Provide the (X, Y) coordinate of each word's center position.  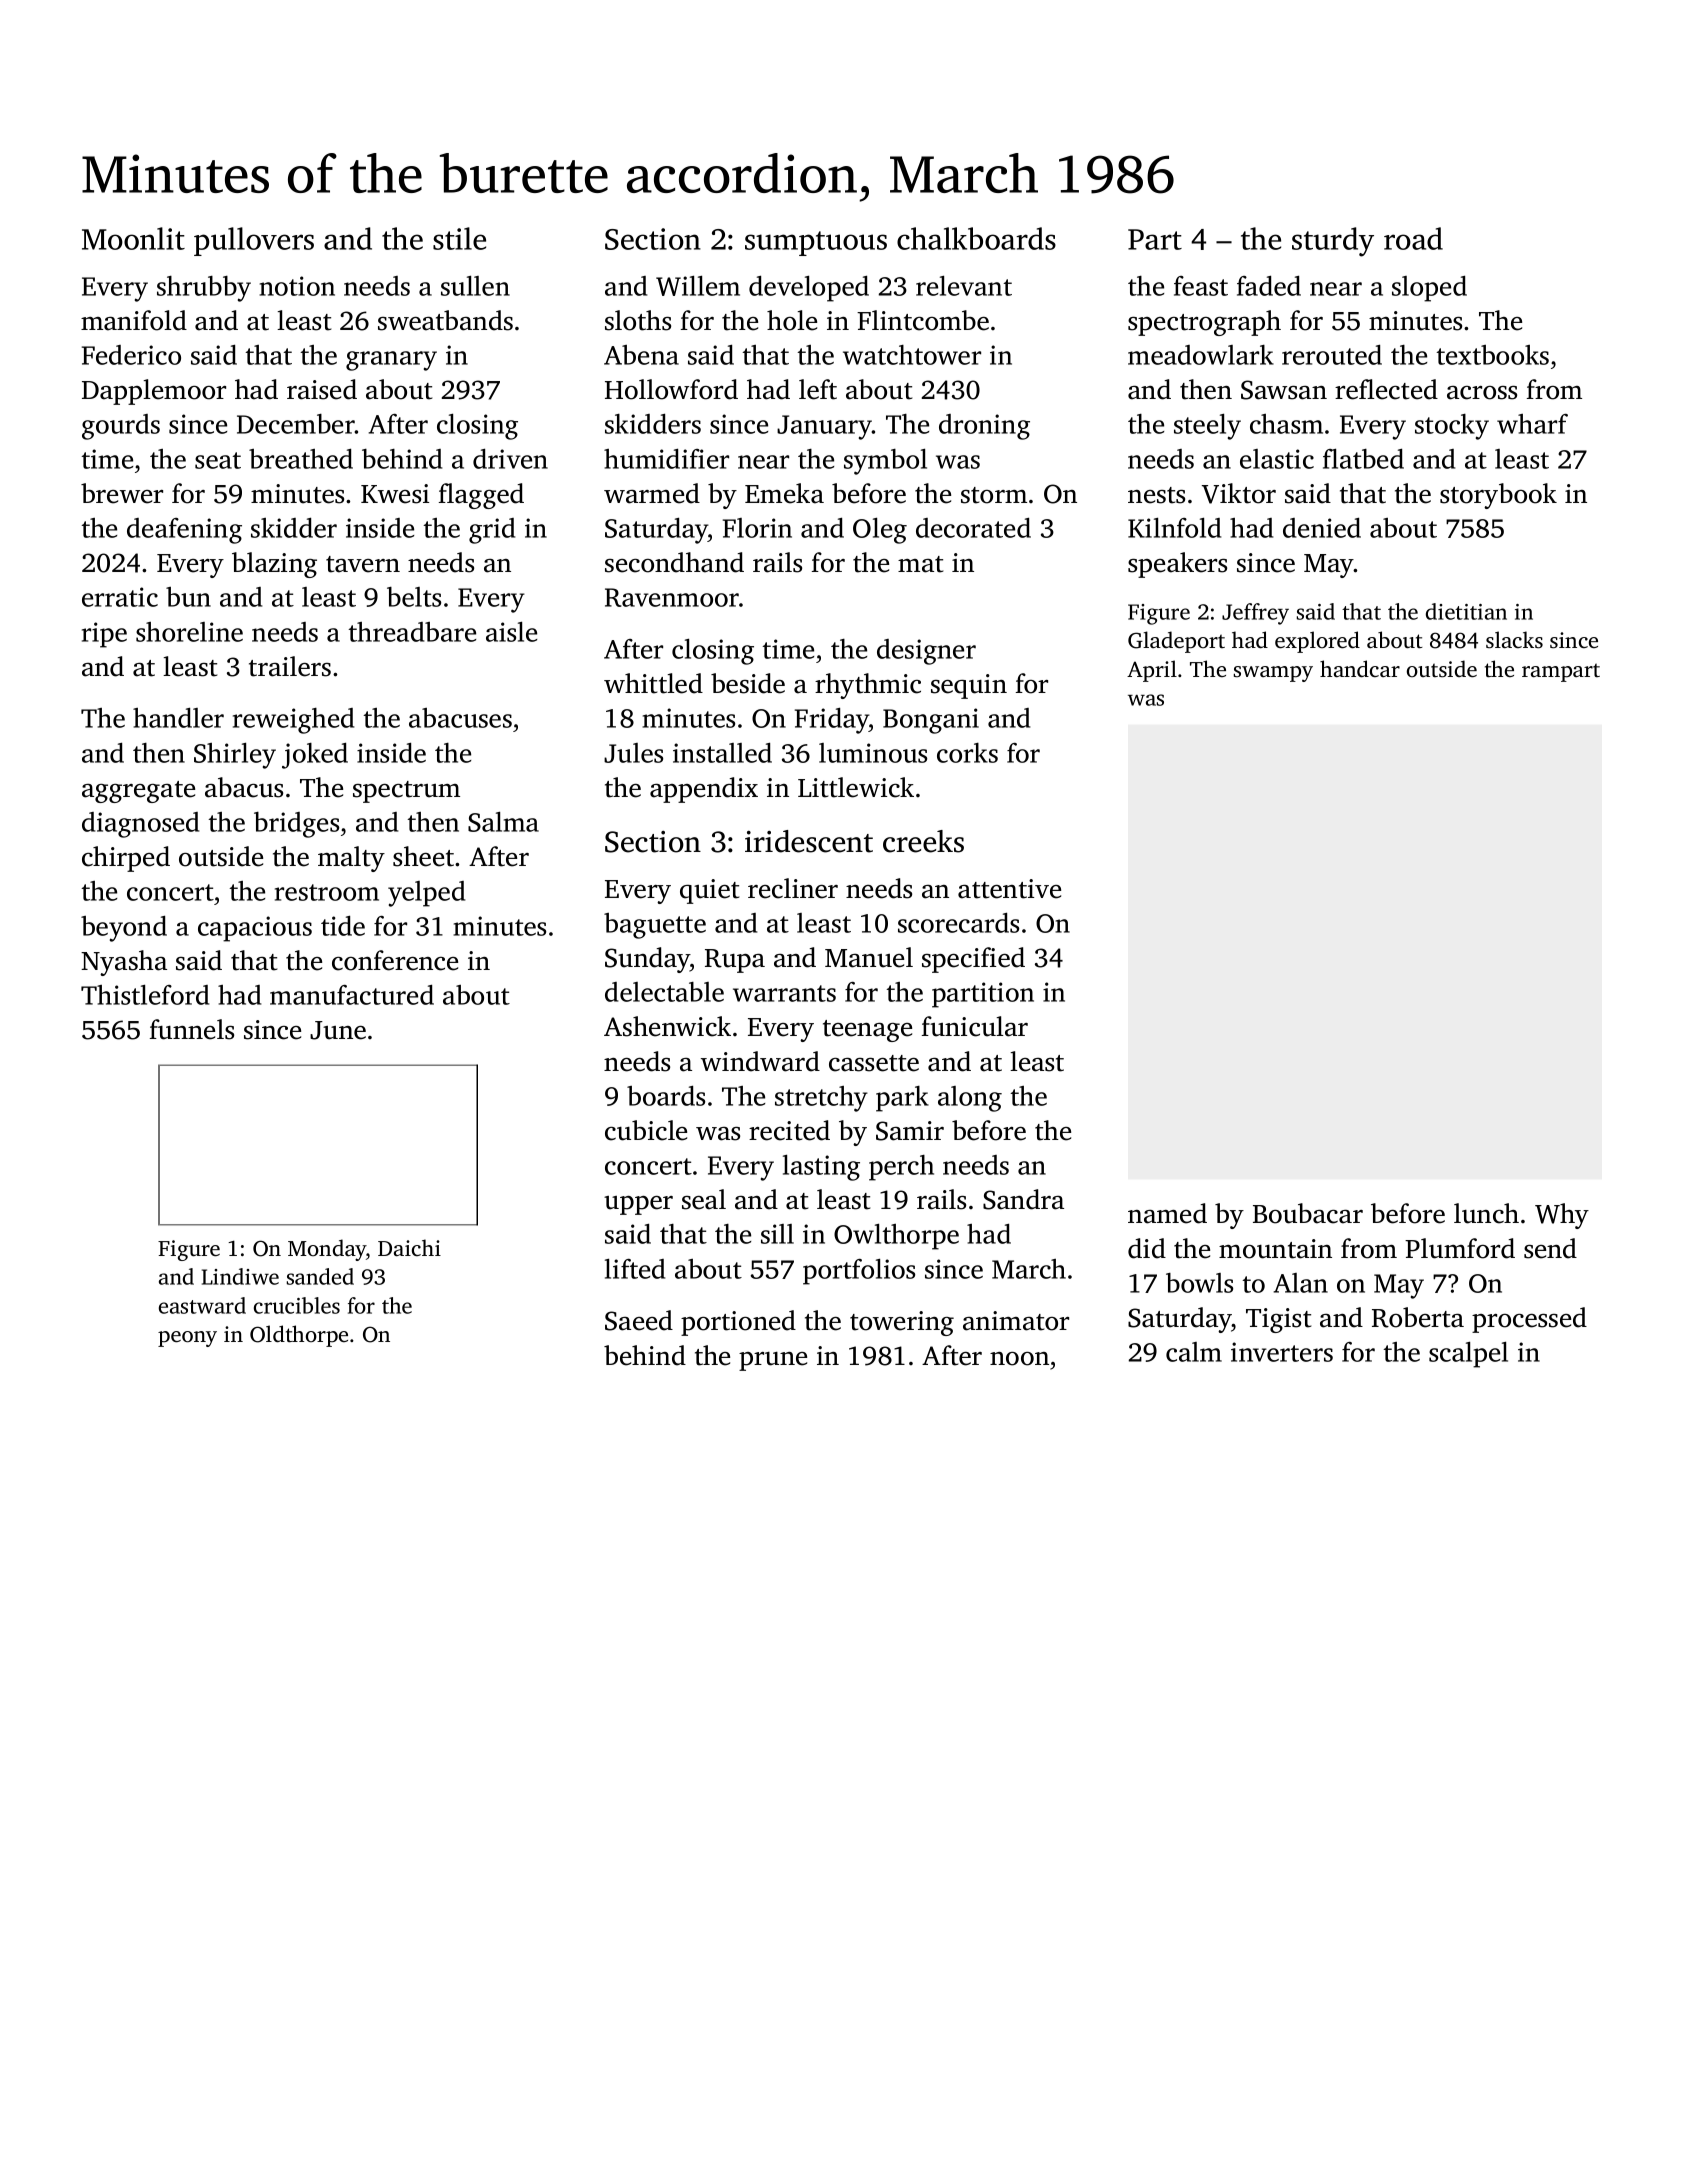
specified (973, 960)
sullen (475, 286)
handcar (1360, 668)
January (824, 427)
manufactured (352, 995)
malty (351, 859)
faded (1269, 286)
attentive (1009, 889)
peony (187, 1339)
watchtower (912, 355)
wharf (1532, 424)
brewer (122, 493)
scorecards (958, 923)
